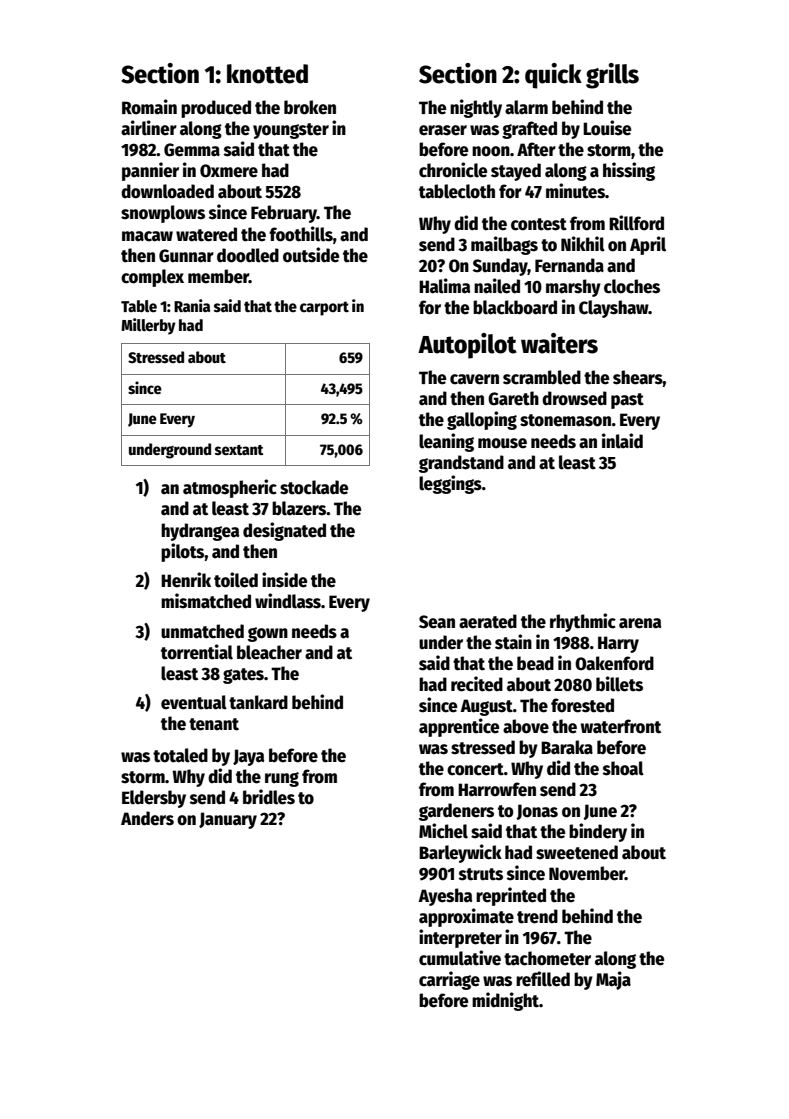 This page has height=1119, width=789. What do you see at coordinates (228, 820) in the page?
I see `January` at bounding box center [228, 820].
